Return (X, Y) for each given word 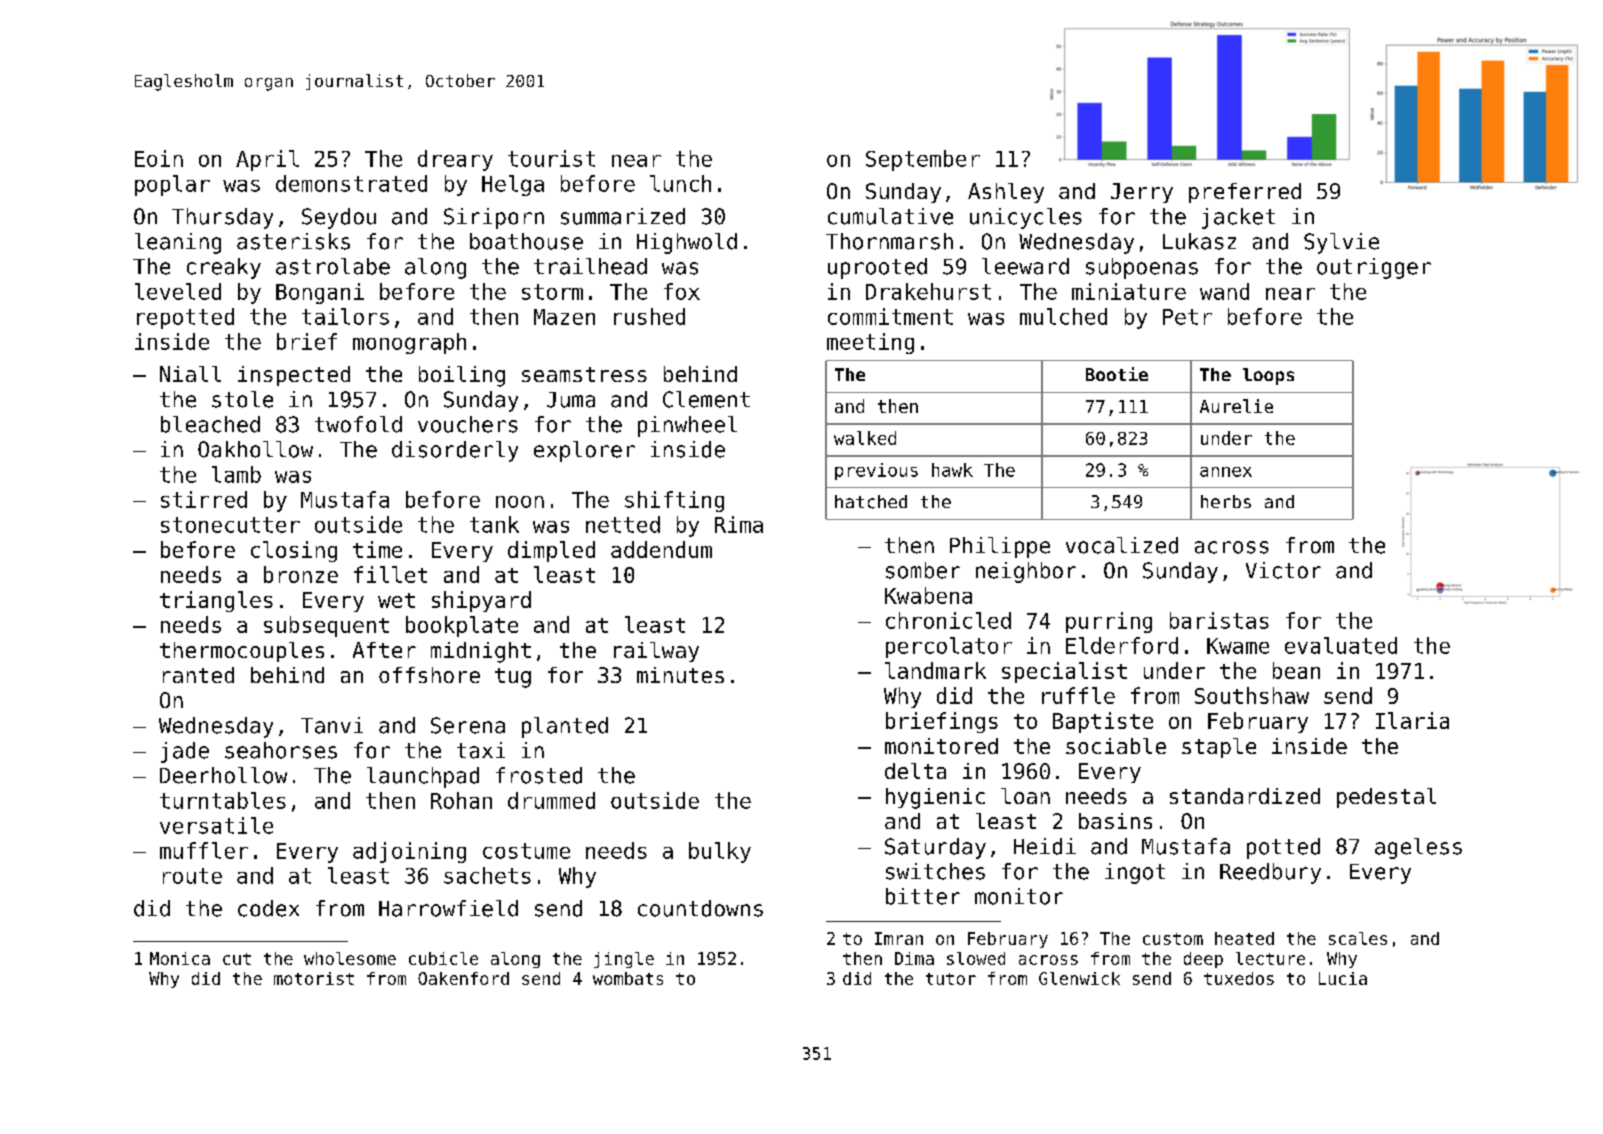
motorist (314, 978)
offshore (429, 675)
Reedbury (1270, 873)
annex (1226, 472)
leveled (178, 291)
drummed (551, 800)
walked (865, 438)
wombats (628, 978)
